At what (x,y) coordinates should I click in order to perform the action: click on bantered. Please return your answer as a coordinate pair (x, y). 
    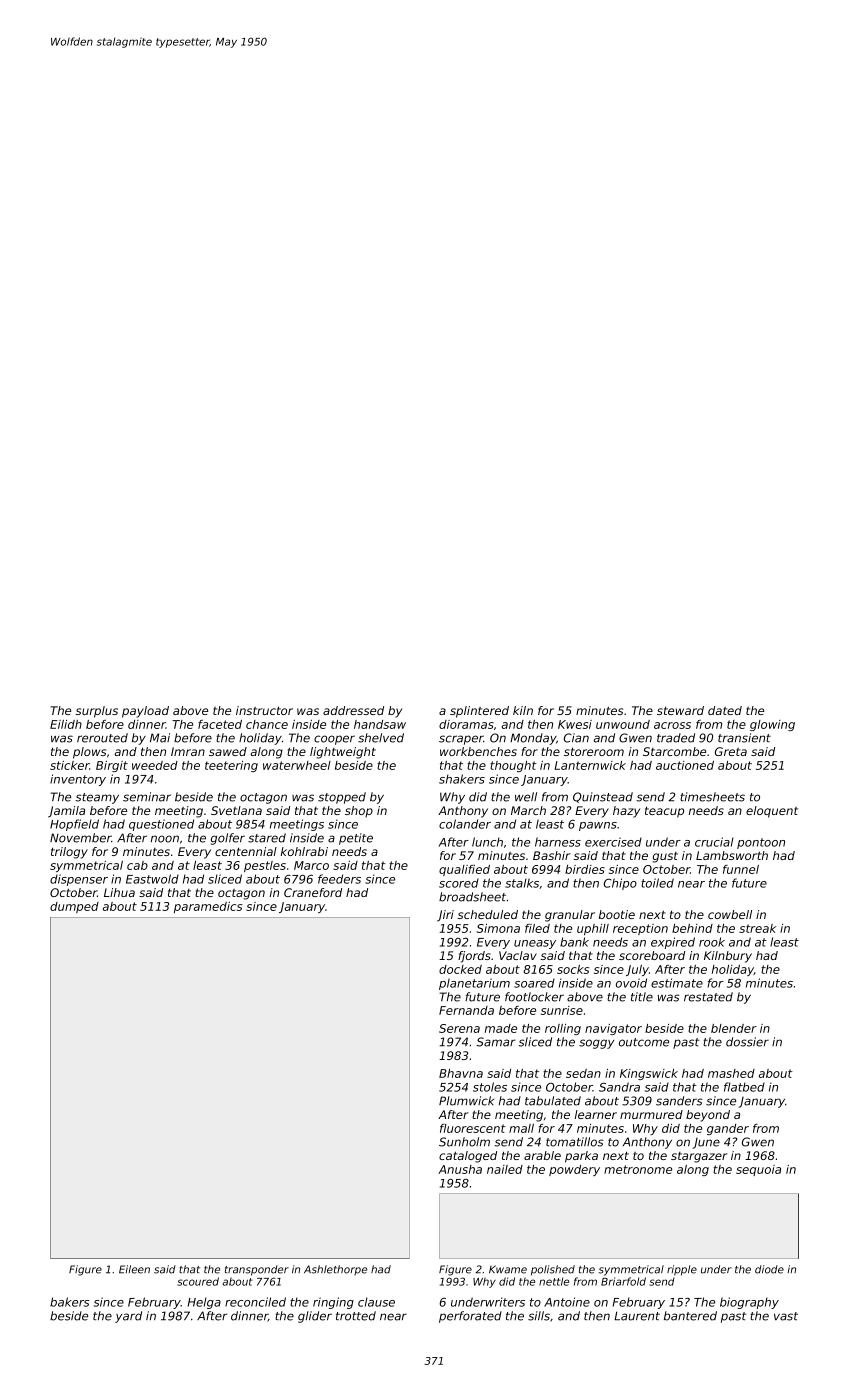
    Looking at the image, I should click on (690, 1316).
